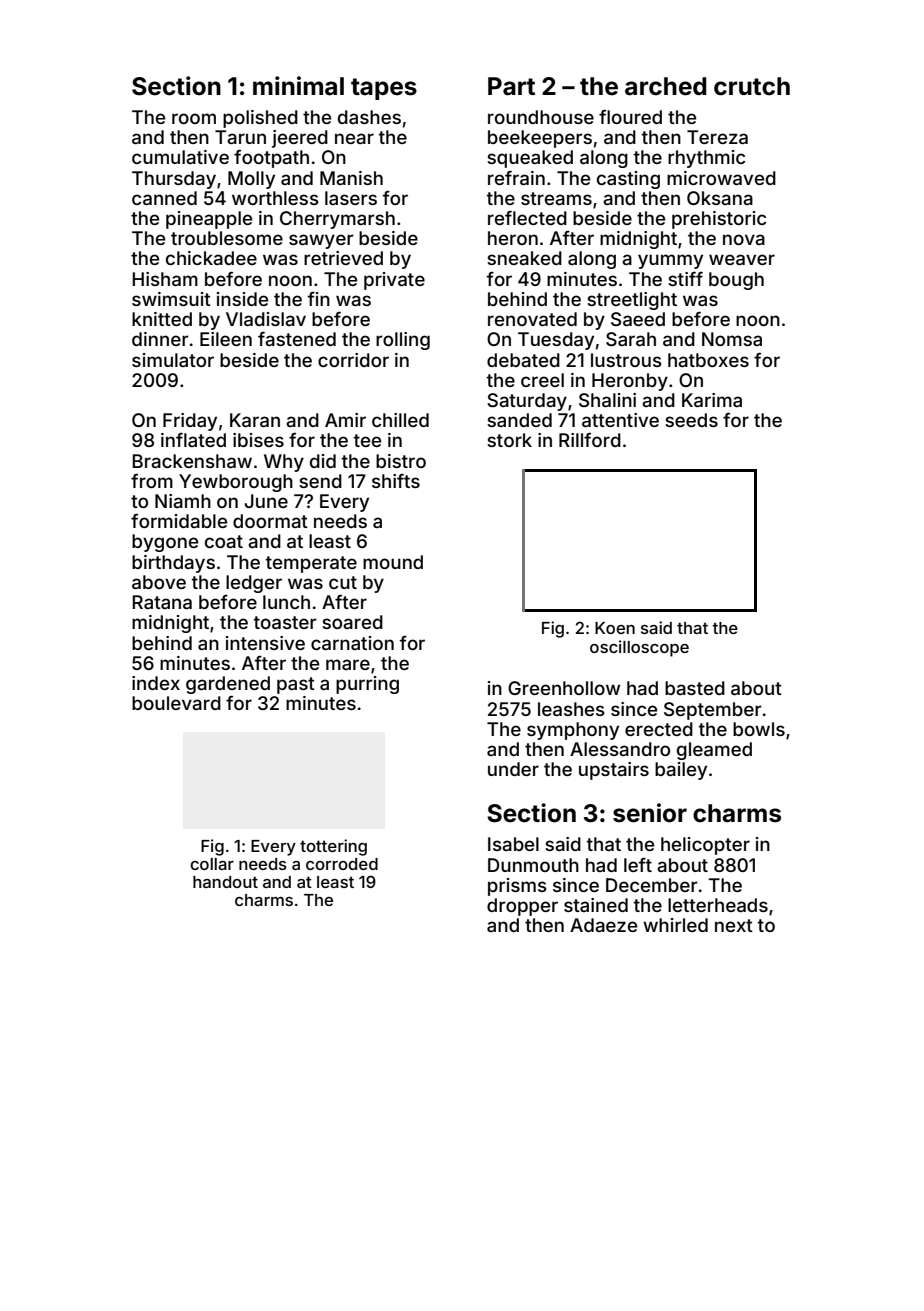 Image resolution: width=924 pixels, height=1311 pixels. Describe the element at coordinates (665, 86) in the screenshot. I see `arched` at that location.
